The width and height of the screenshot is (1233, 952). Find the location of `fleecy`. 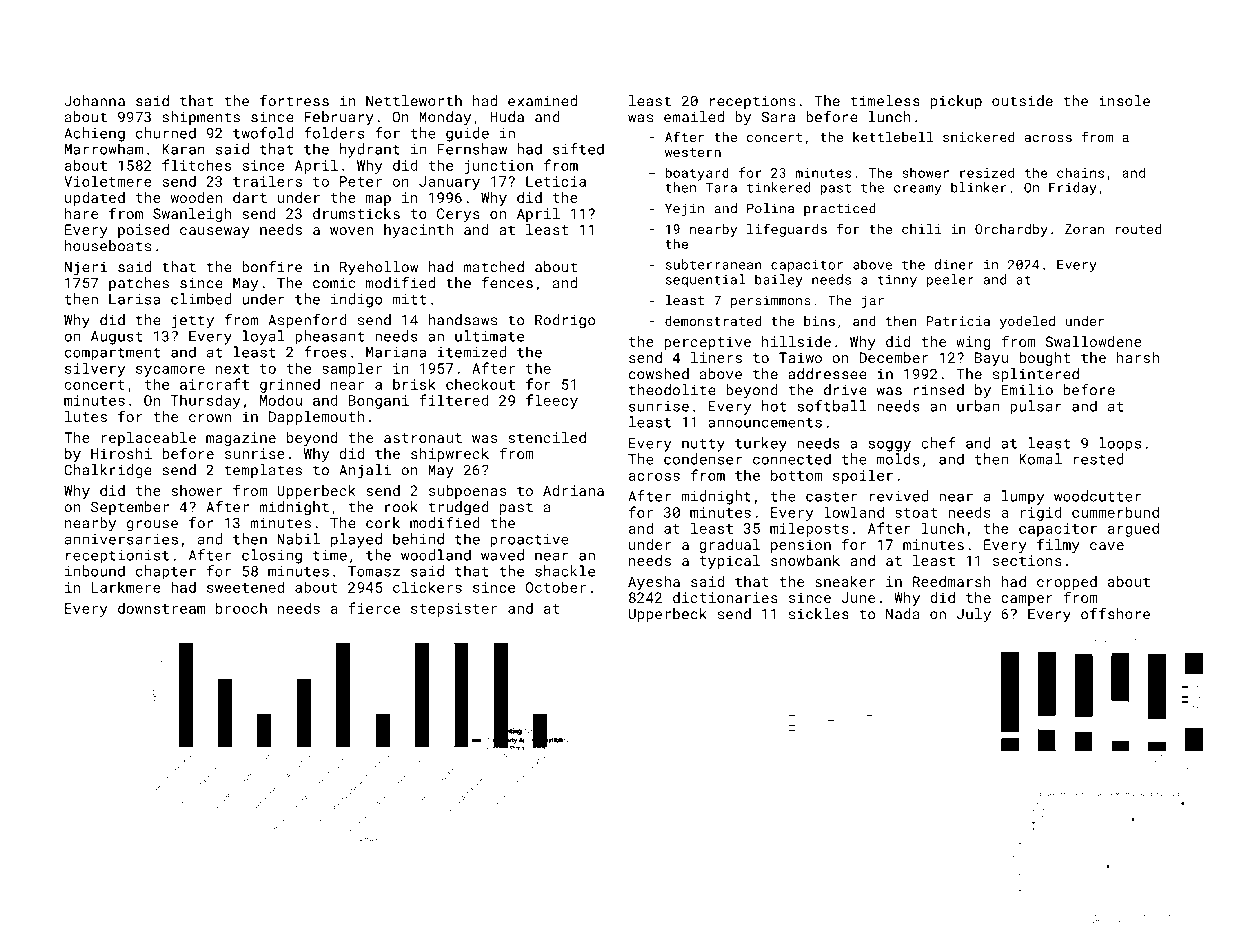

fleecy is located at coordinates (552, 401).
